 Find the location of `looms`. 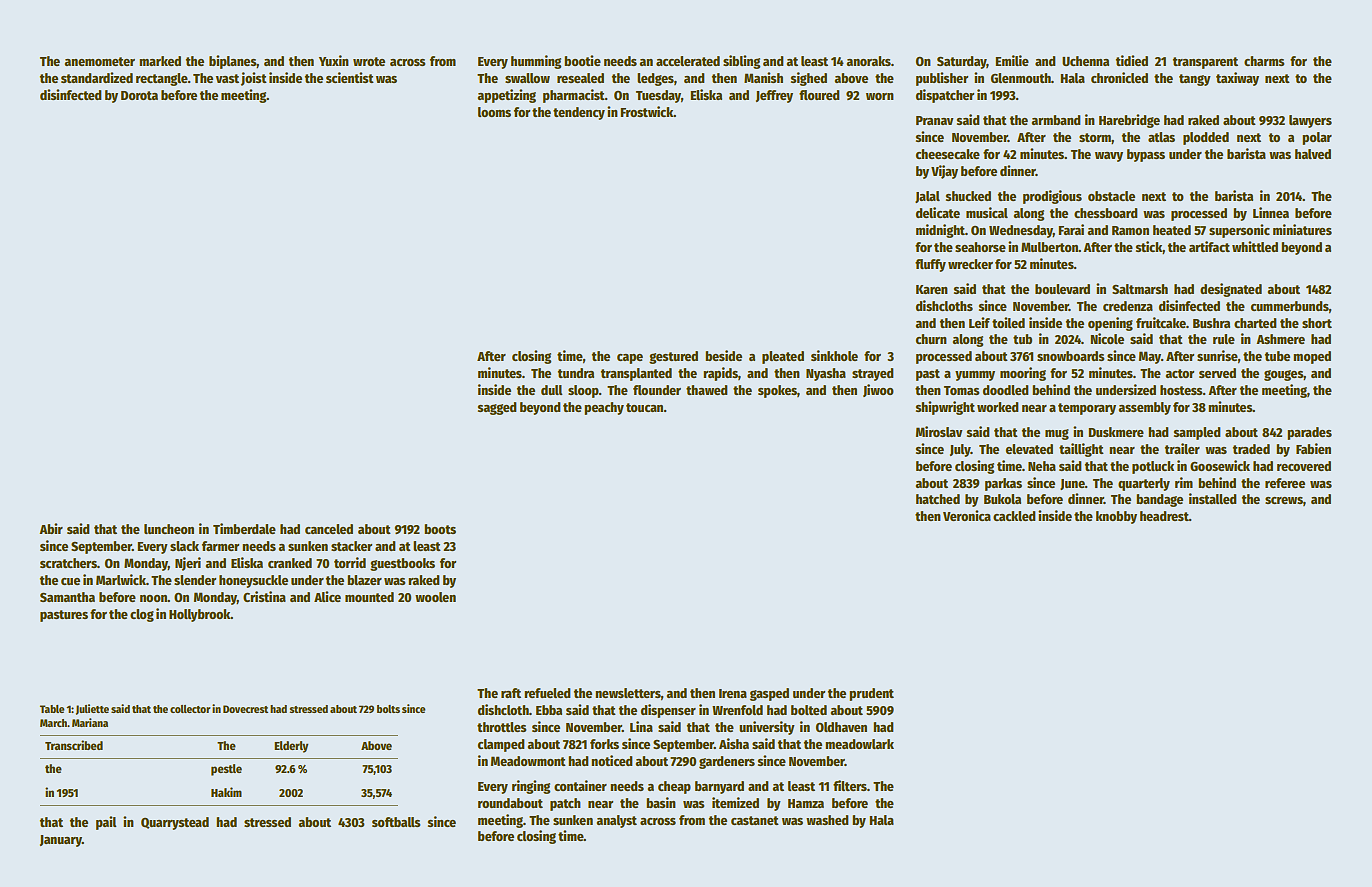

looms is located at coordinates (494, 112).
